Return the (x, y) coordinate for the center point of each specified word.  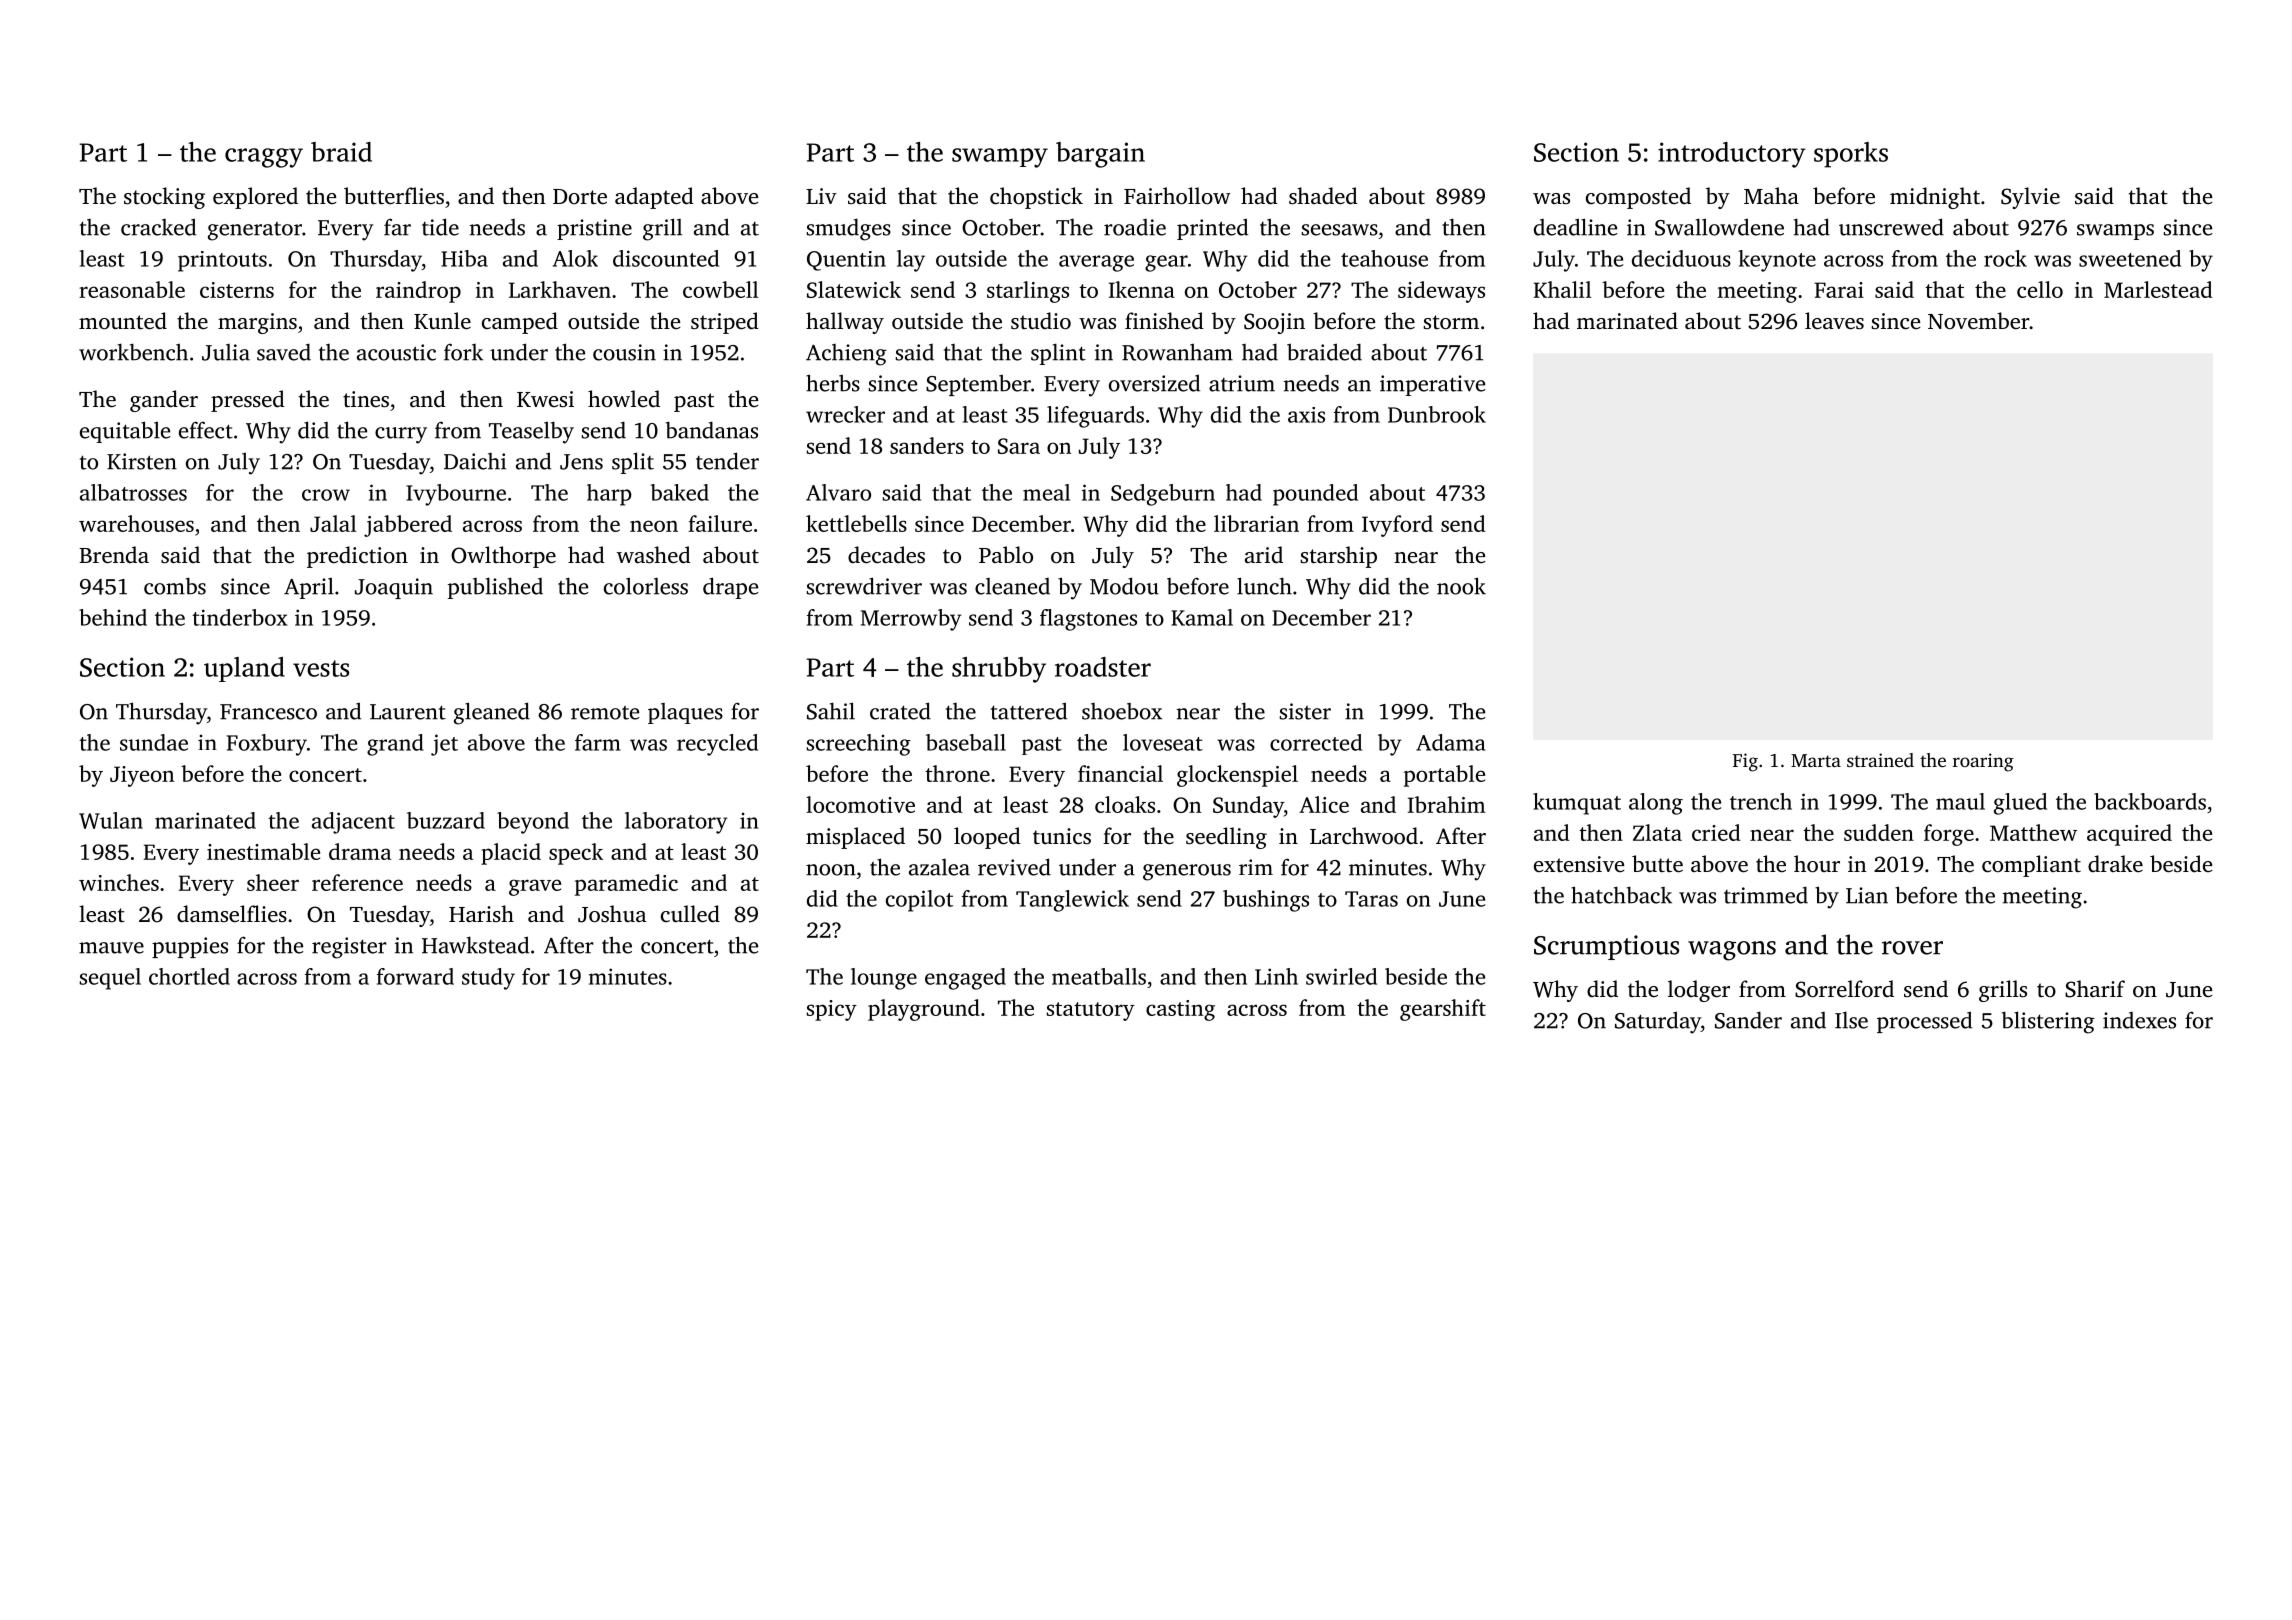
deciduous (1681, 258)
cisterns (237, 290)
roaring (1983, 762)
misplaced (855, 838)
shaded (1323, 196)
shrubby (999, 670)
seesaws (1340, 230)
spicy (832, 1010)
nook (1461, 586)
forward (415, 976)
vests (321, 668)
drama (360, 851)
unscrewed (1891, 227)
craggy (264, 158)
